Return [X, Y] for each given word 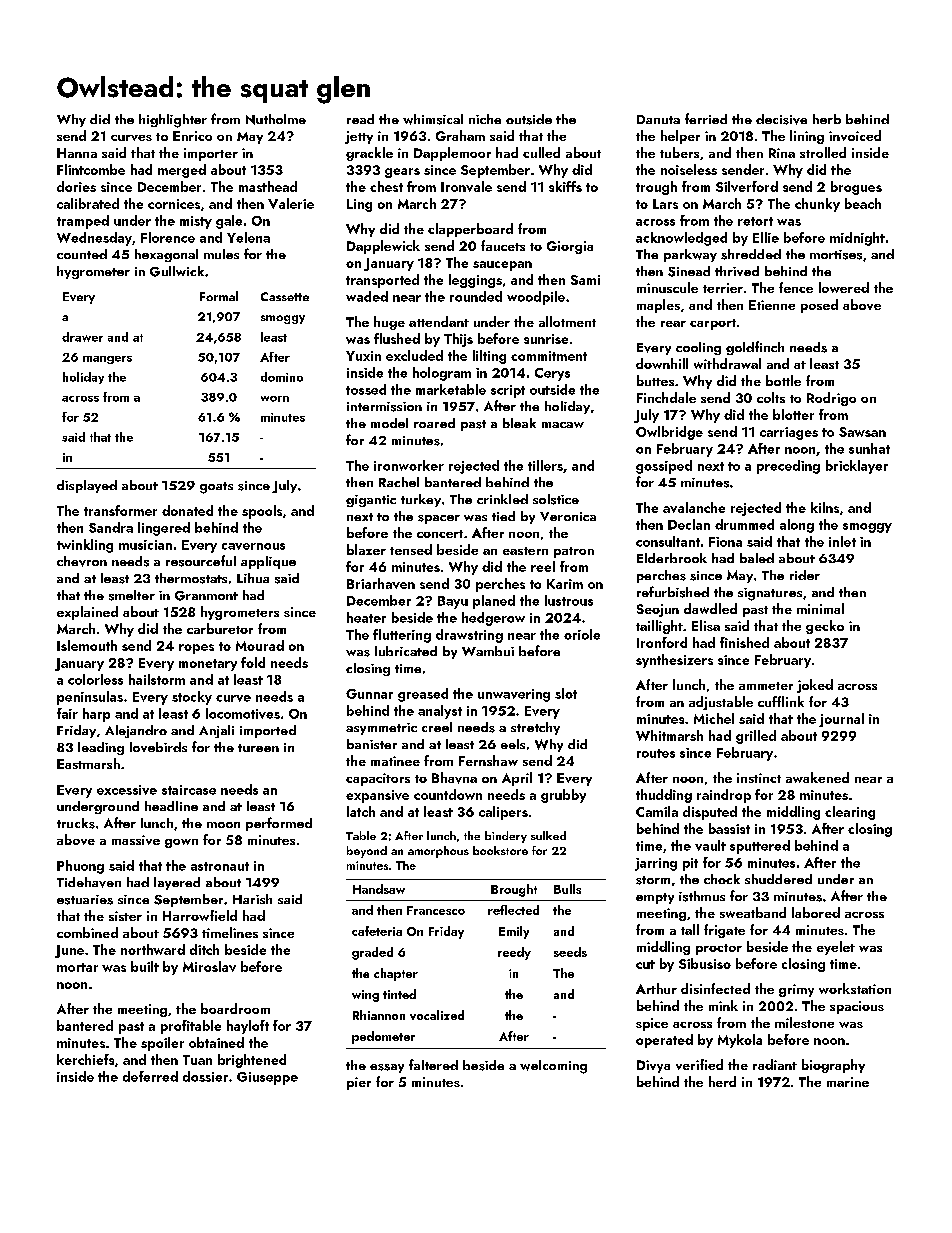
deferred [150, 1076]
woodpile [536, 298]
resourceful [201, 561]
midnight [857, 239]
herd [722, 1081]
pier [359, 1083]
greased [423, 695]
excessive [127, 790]
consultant [668, 541]
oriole [582, 634]
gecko [825, 627]
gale [229, 222]
